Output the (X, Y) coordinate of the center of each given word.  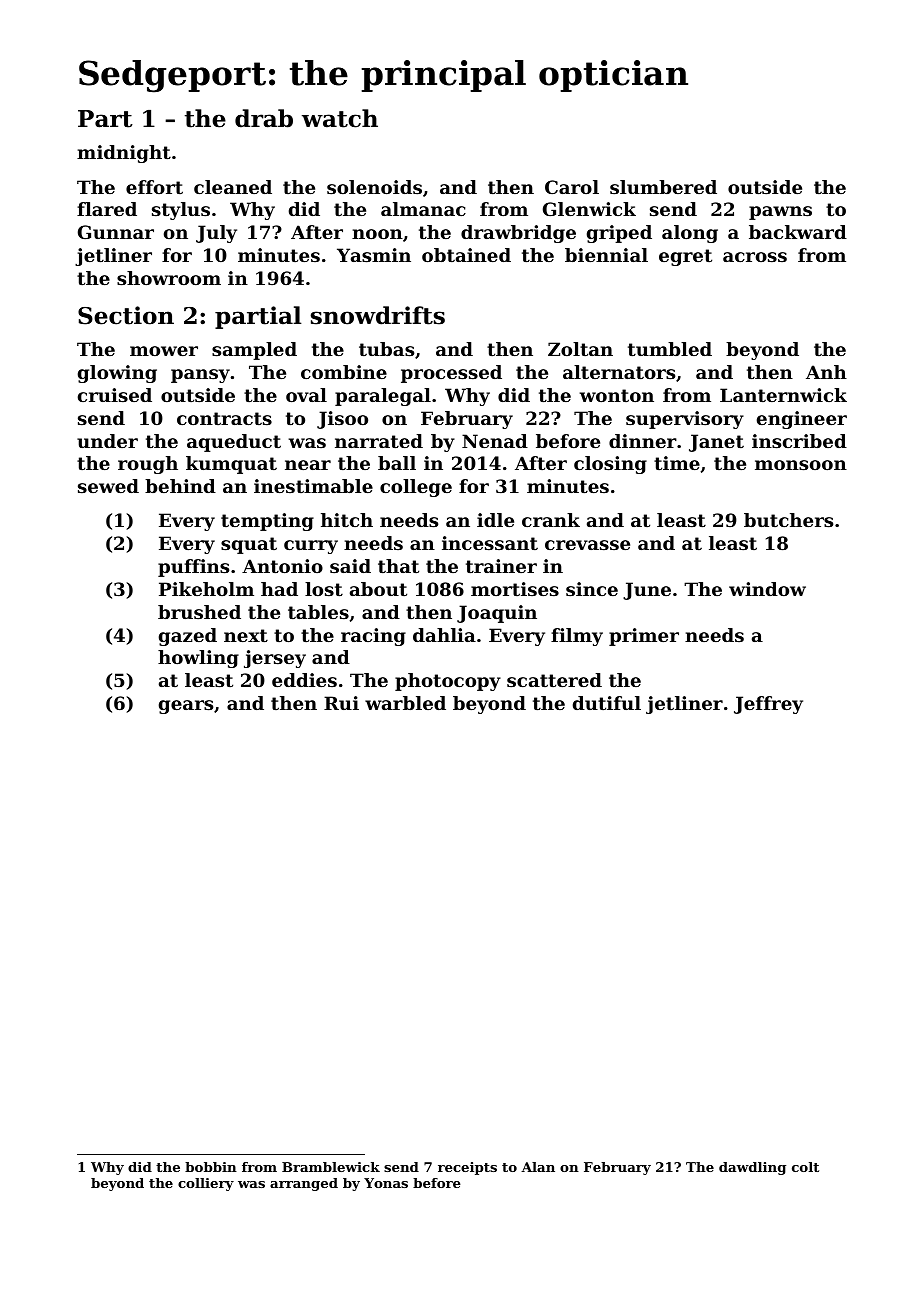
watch (340, 118)
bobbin (211, 1167)
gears (186, 707)
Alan (538, 1167)
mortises (515, 589)
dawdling (752, 1168)
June (647, 591)
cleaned (233, 187)
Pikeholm (206, 589)
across (755, 257)
